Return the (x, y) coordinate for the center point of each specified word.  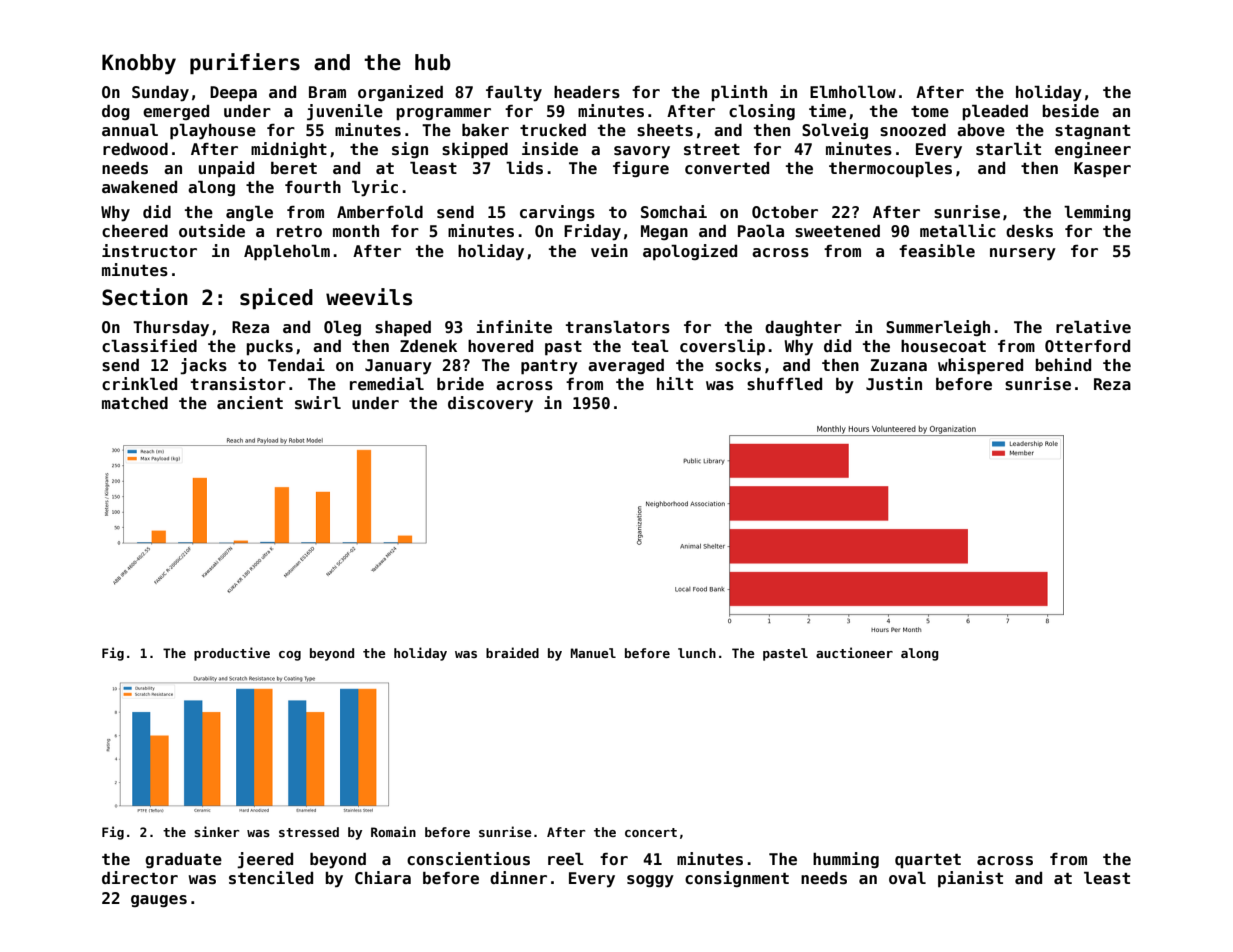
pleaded (995, 112)
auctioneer (854, 652)
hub (433, 62)
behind (1063, 365)
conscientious (468, 859)
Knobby (139, 64)
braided (512, 652)
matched (135, 403)
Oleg (342, 328)
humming (846, 860)
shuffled (784, 384)
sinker (216, 831)
